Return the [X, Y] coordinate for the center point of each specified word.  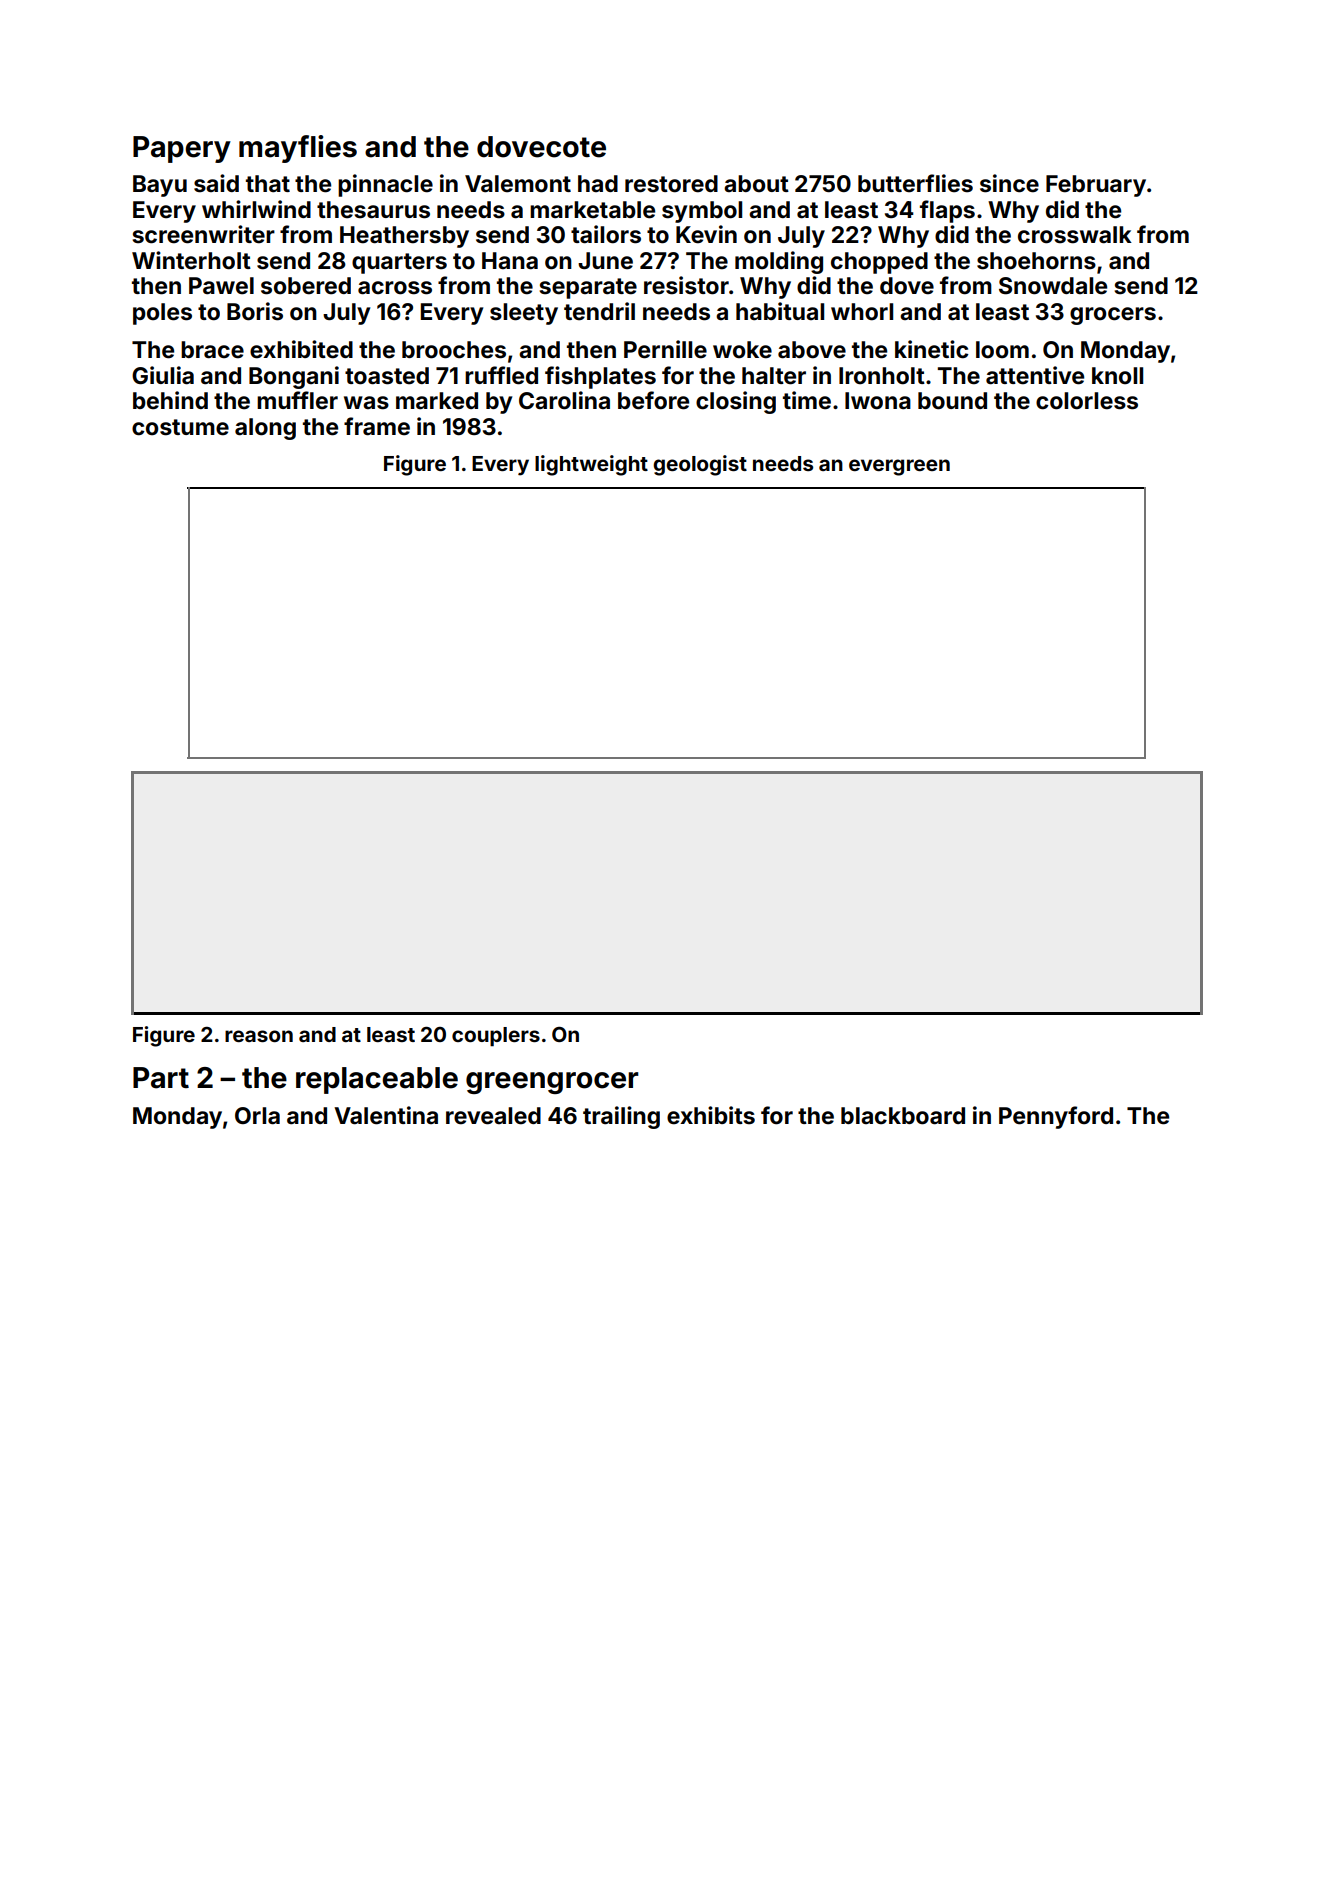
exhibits [711, 1115]
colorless [1087, 401]
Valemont [518, 184]
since [1009, 183]
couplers [496, 1037]
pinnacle [385, 185]
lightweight [591, 465]
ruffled [501, 375]
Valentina [386, 1115]
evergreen [899, 467]
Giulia [163, 375]
